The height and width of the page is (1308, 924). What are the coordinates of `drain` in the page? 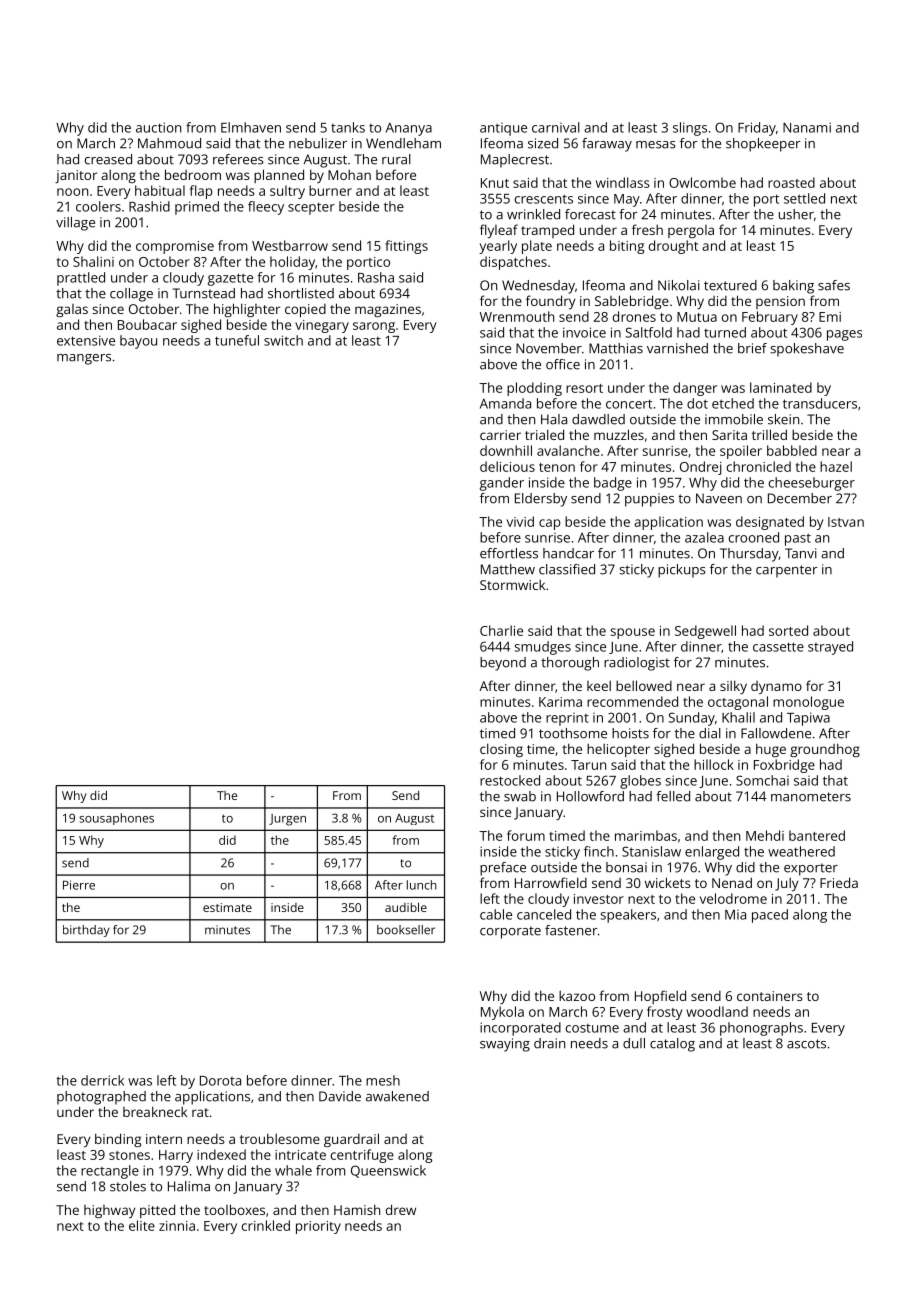 It's located at (549, 1043).
